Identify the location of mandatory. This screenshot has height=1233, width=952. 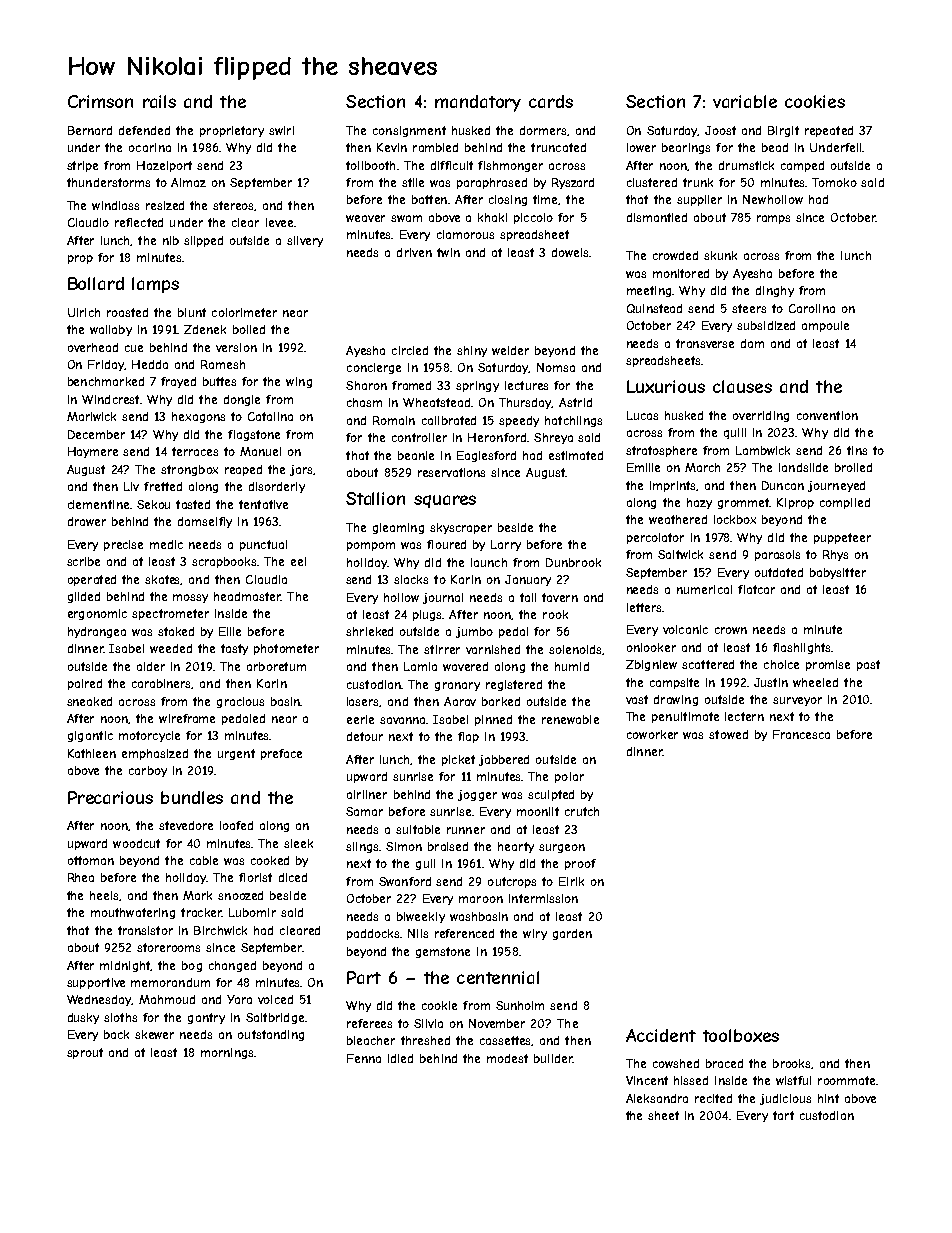
(478, 103).
